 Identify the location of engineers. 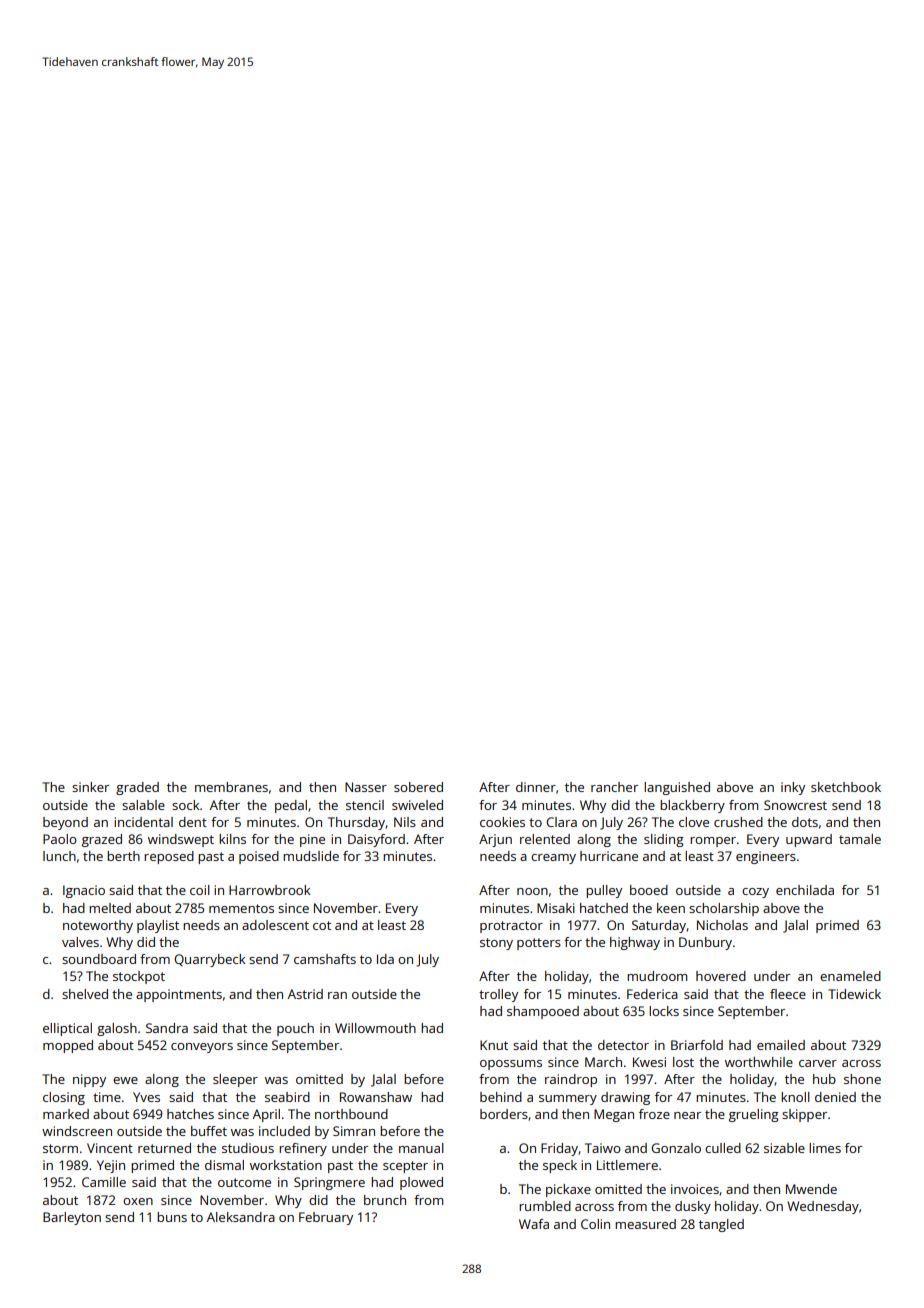
(766, 857).
